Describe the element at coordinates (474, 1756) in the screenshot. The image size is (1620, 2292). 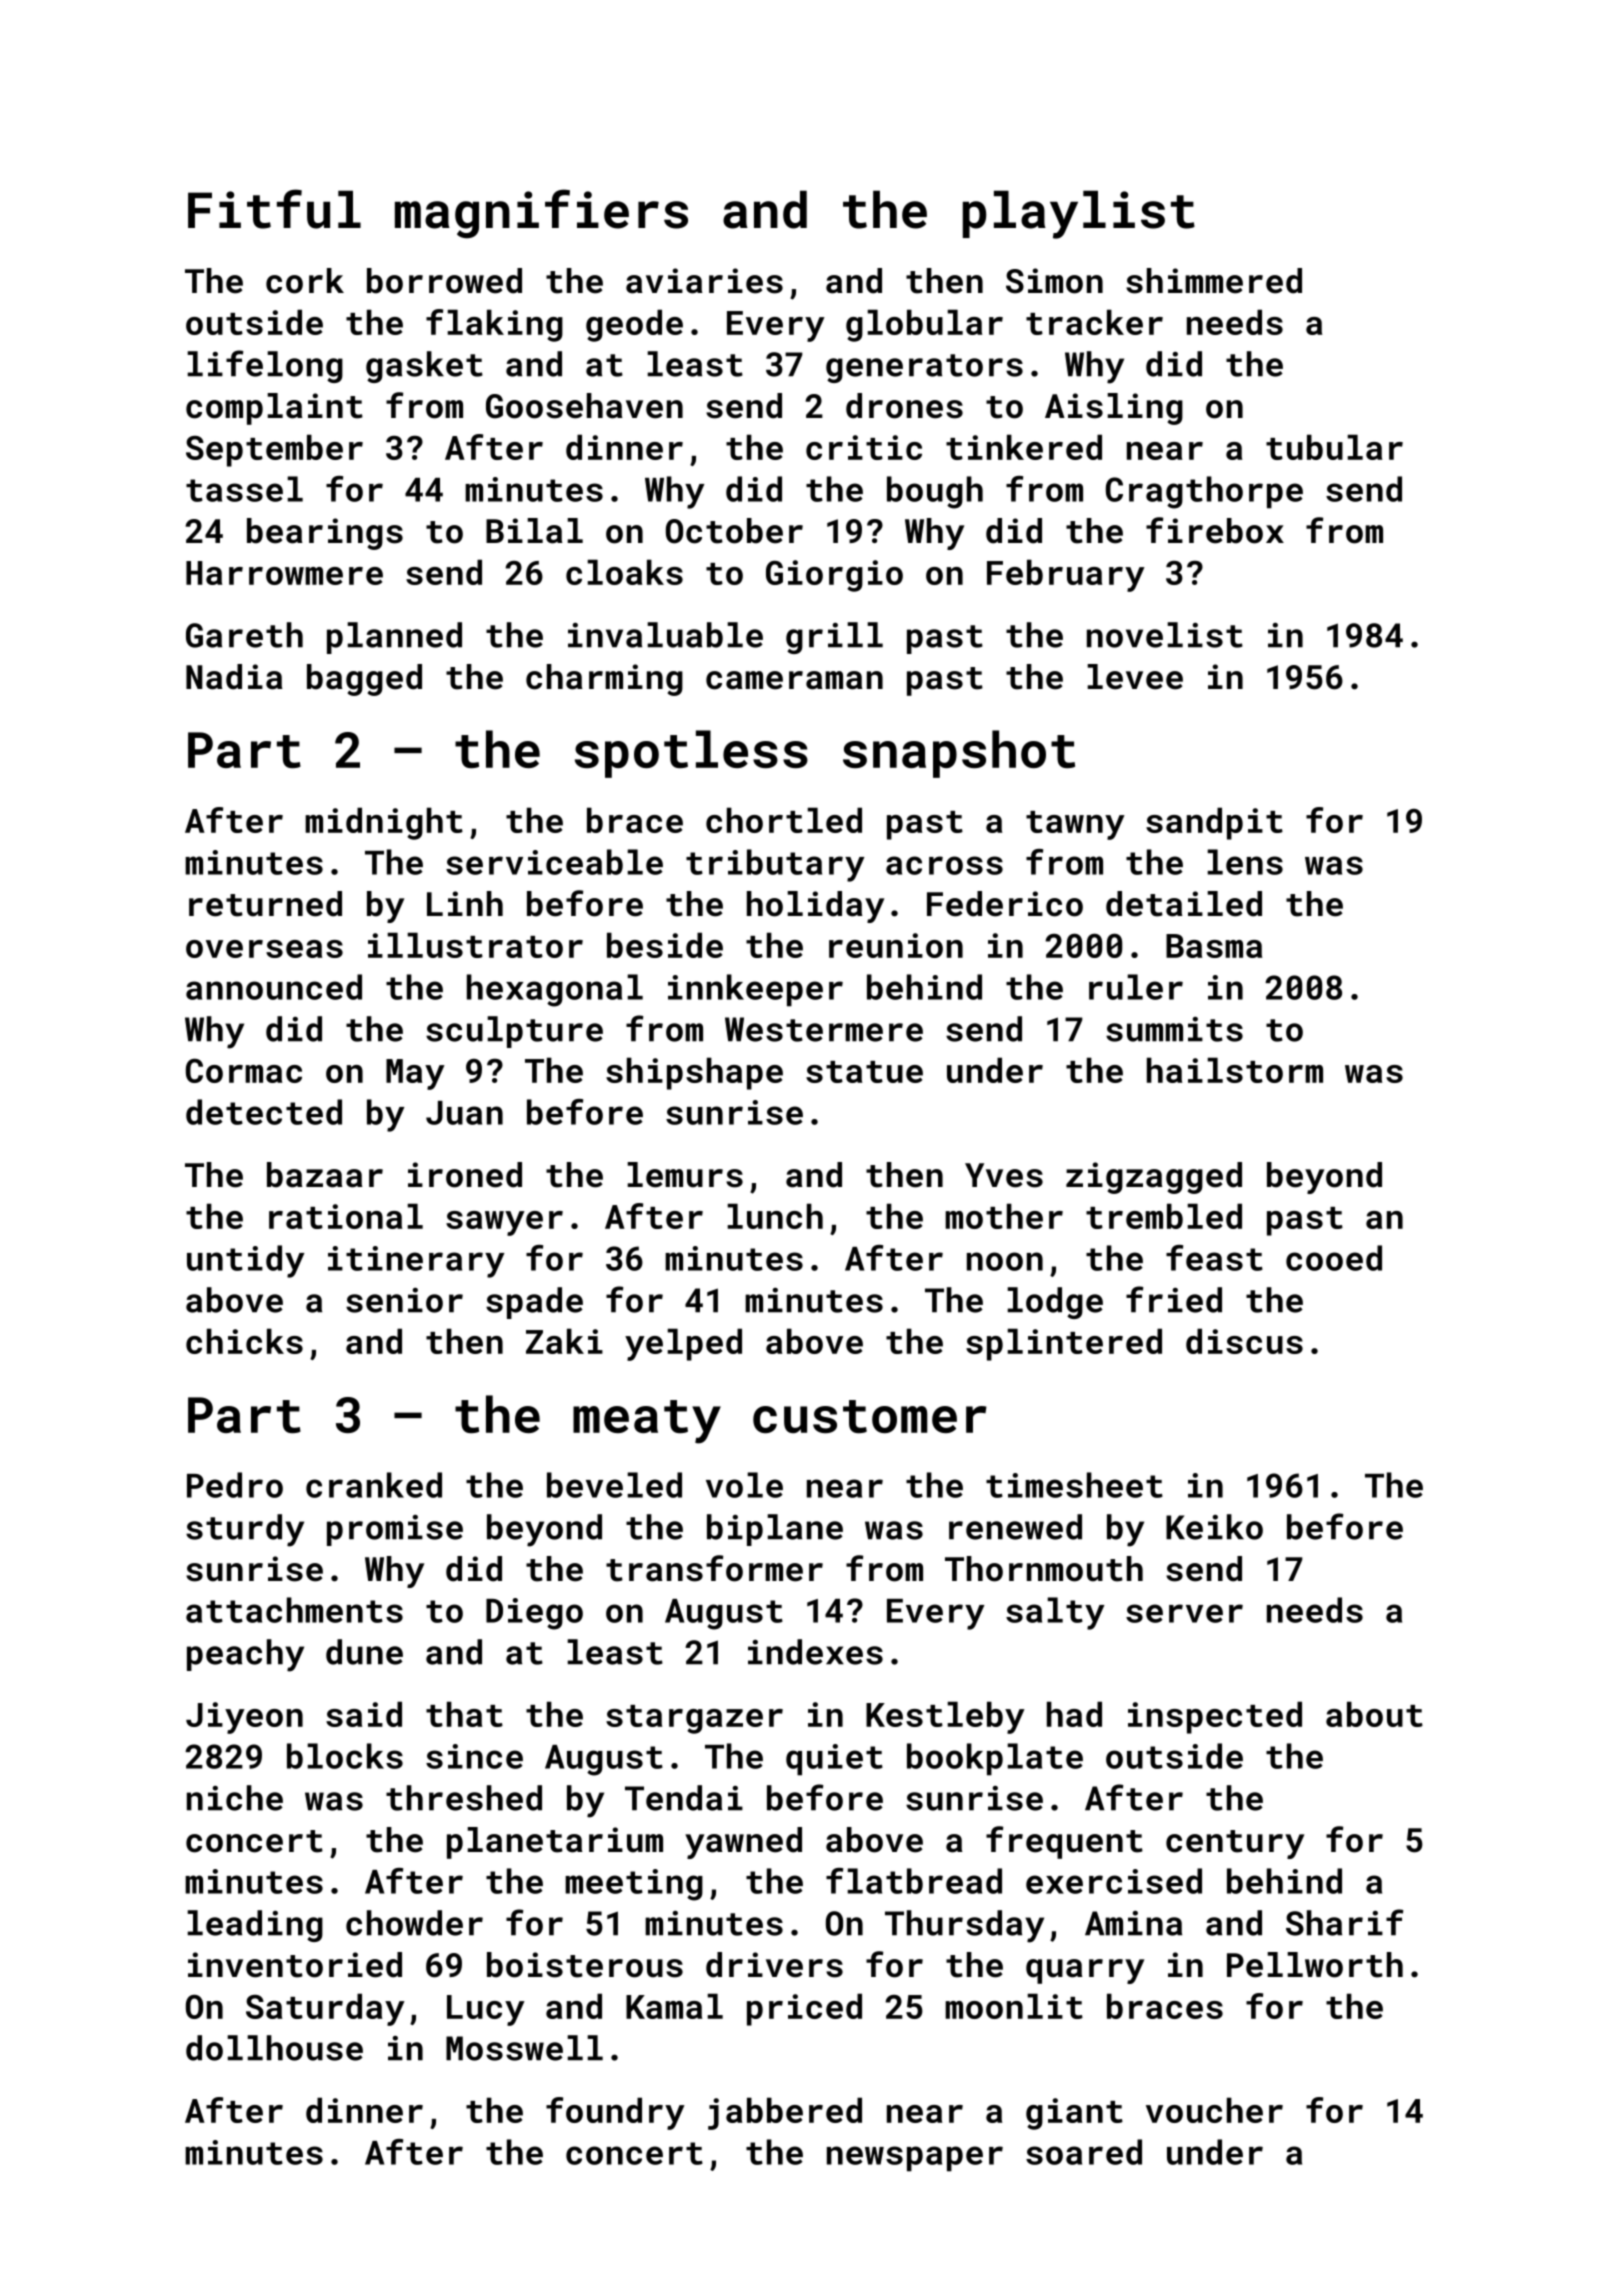
I see `since` at that location.
